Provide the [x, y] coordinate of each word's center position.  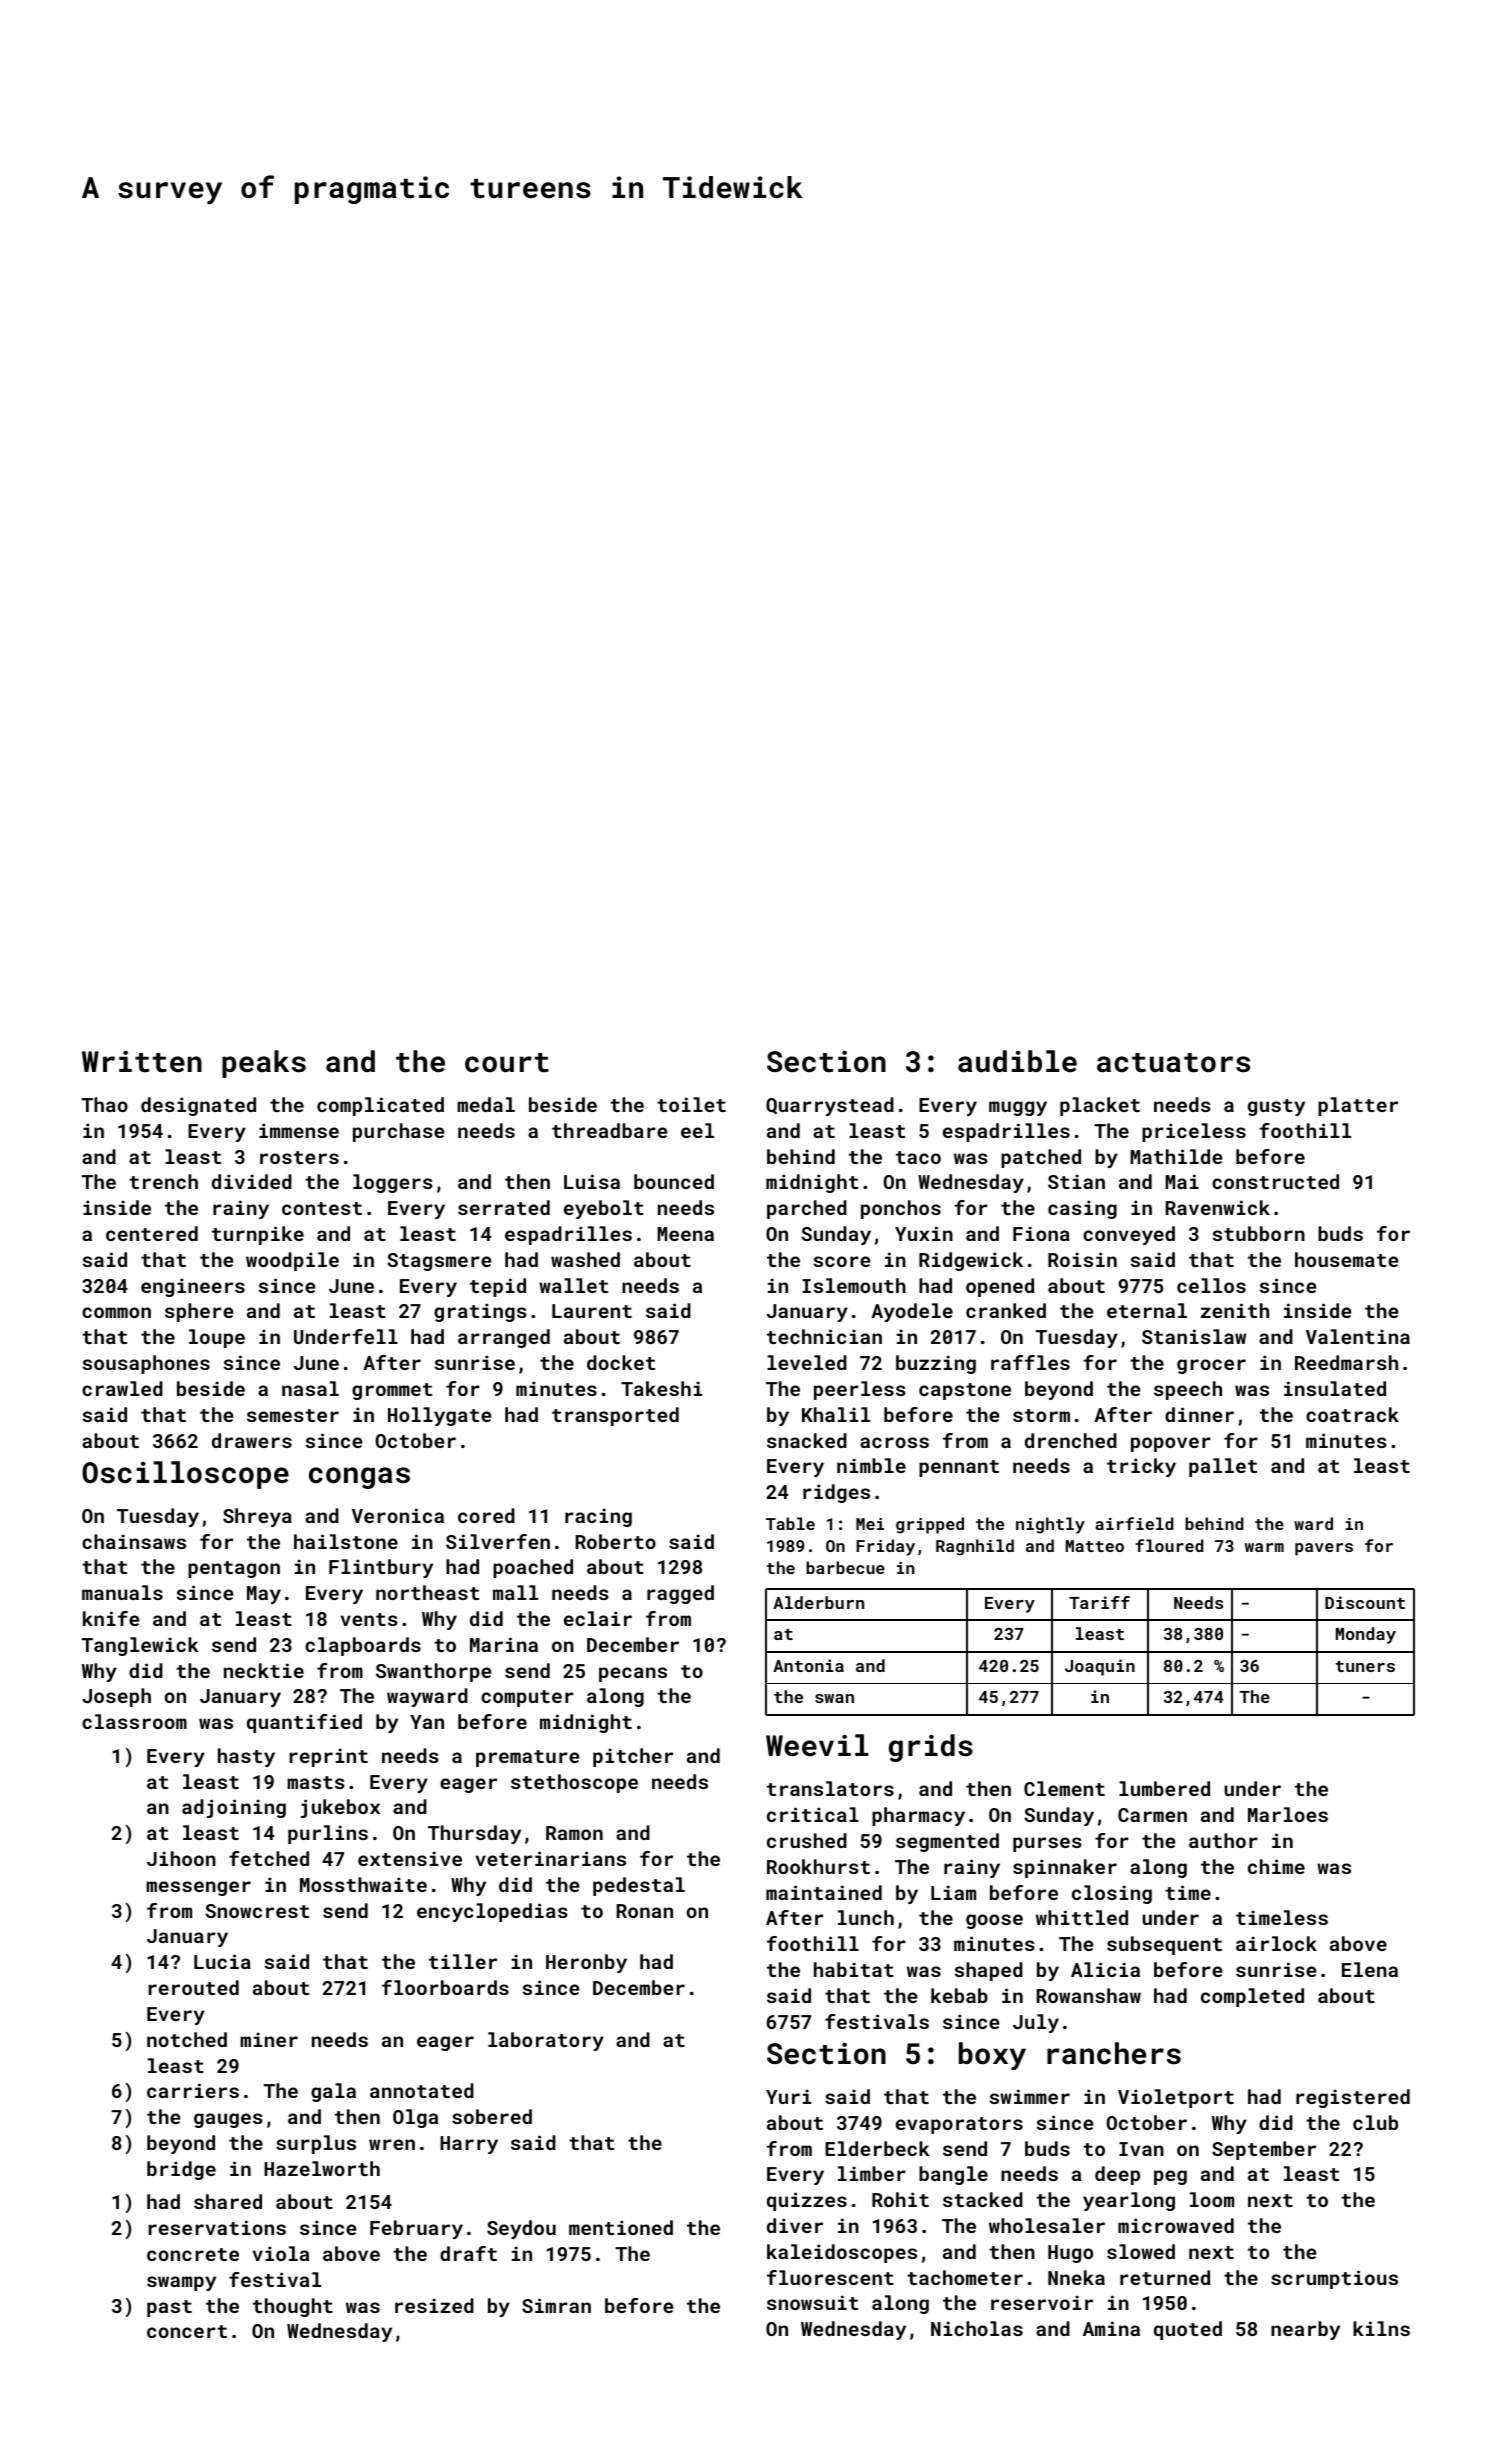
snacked [807, 1440]
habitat [854, 1969]
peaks [264, 1064]
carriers [193, 2090]
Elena [1370, 1969]
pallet [1223, 1467]
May [264, 1595]
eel [697, 1130]
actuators [1173, 1063]
